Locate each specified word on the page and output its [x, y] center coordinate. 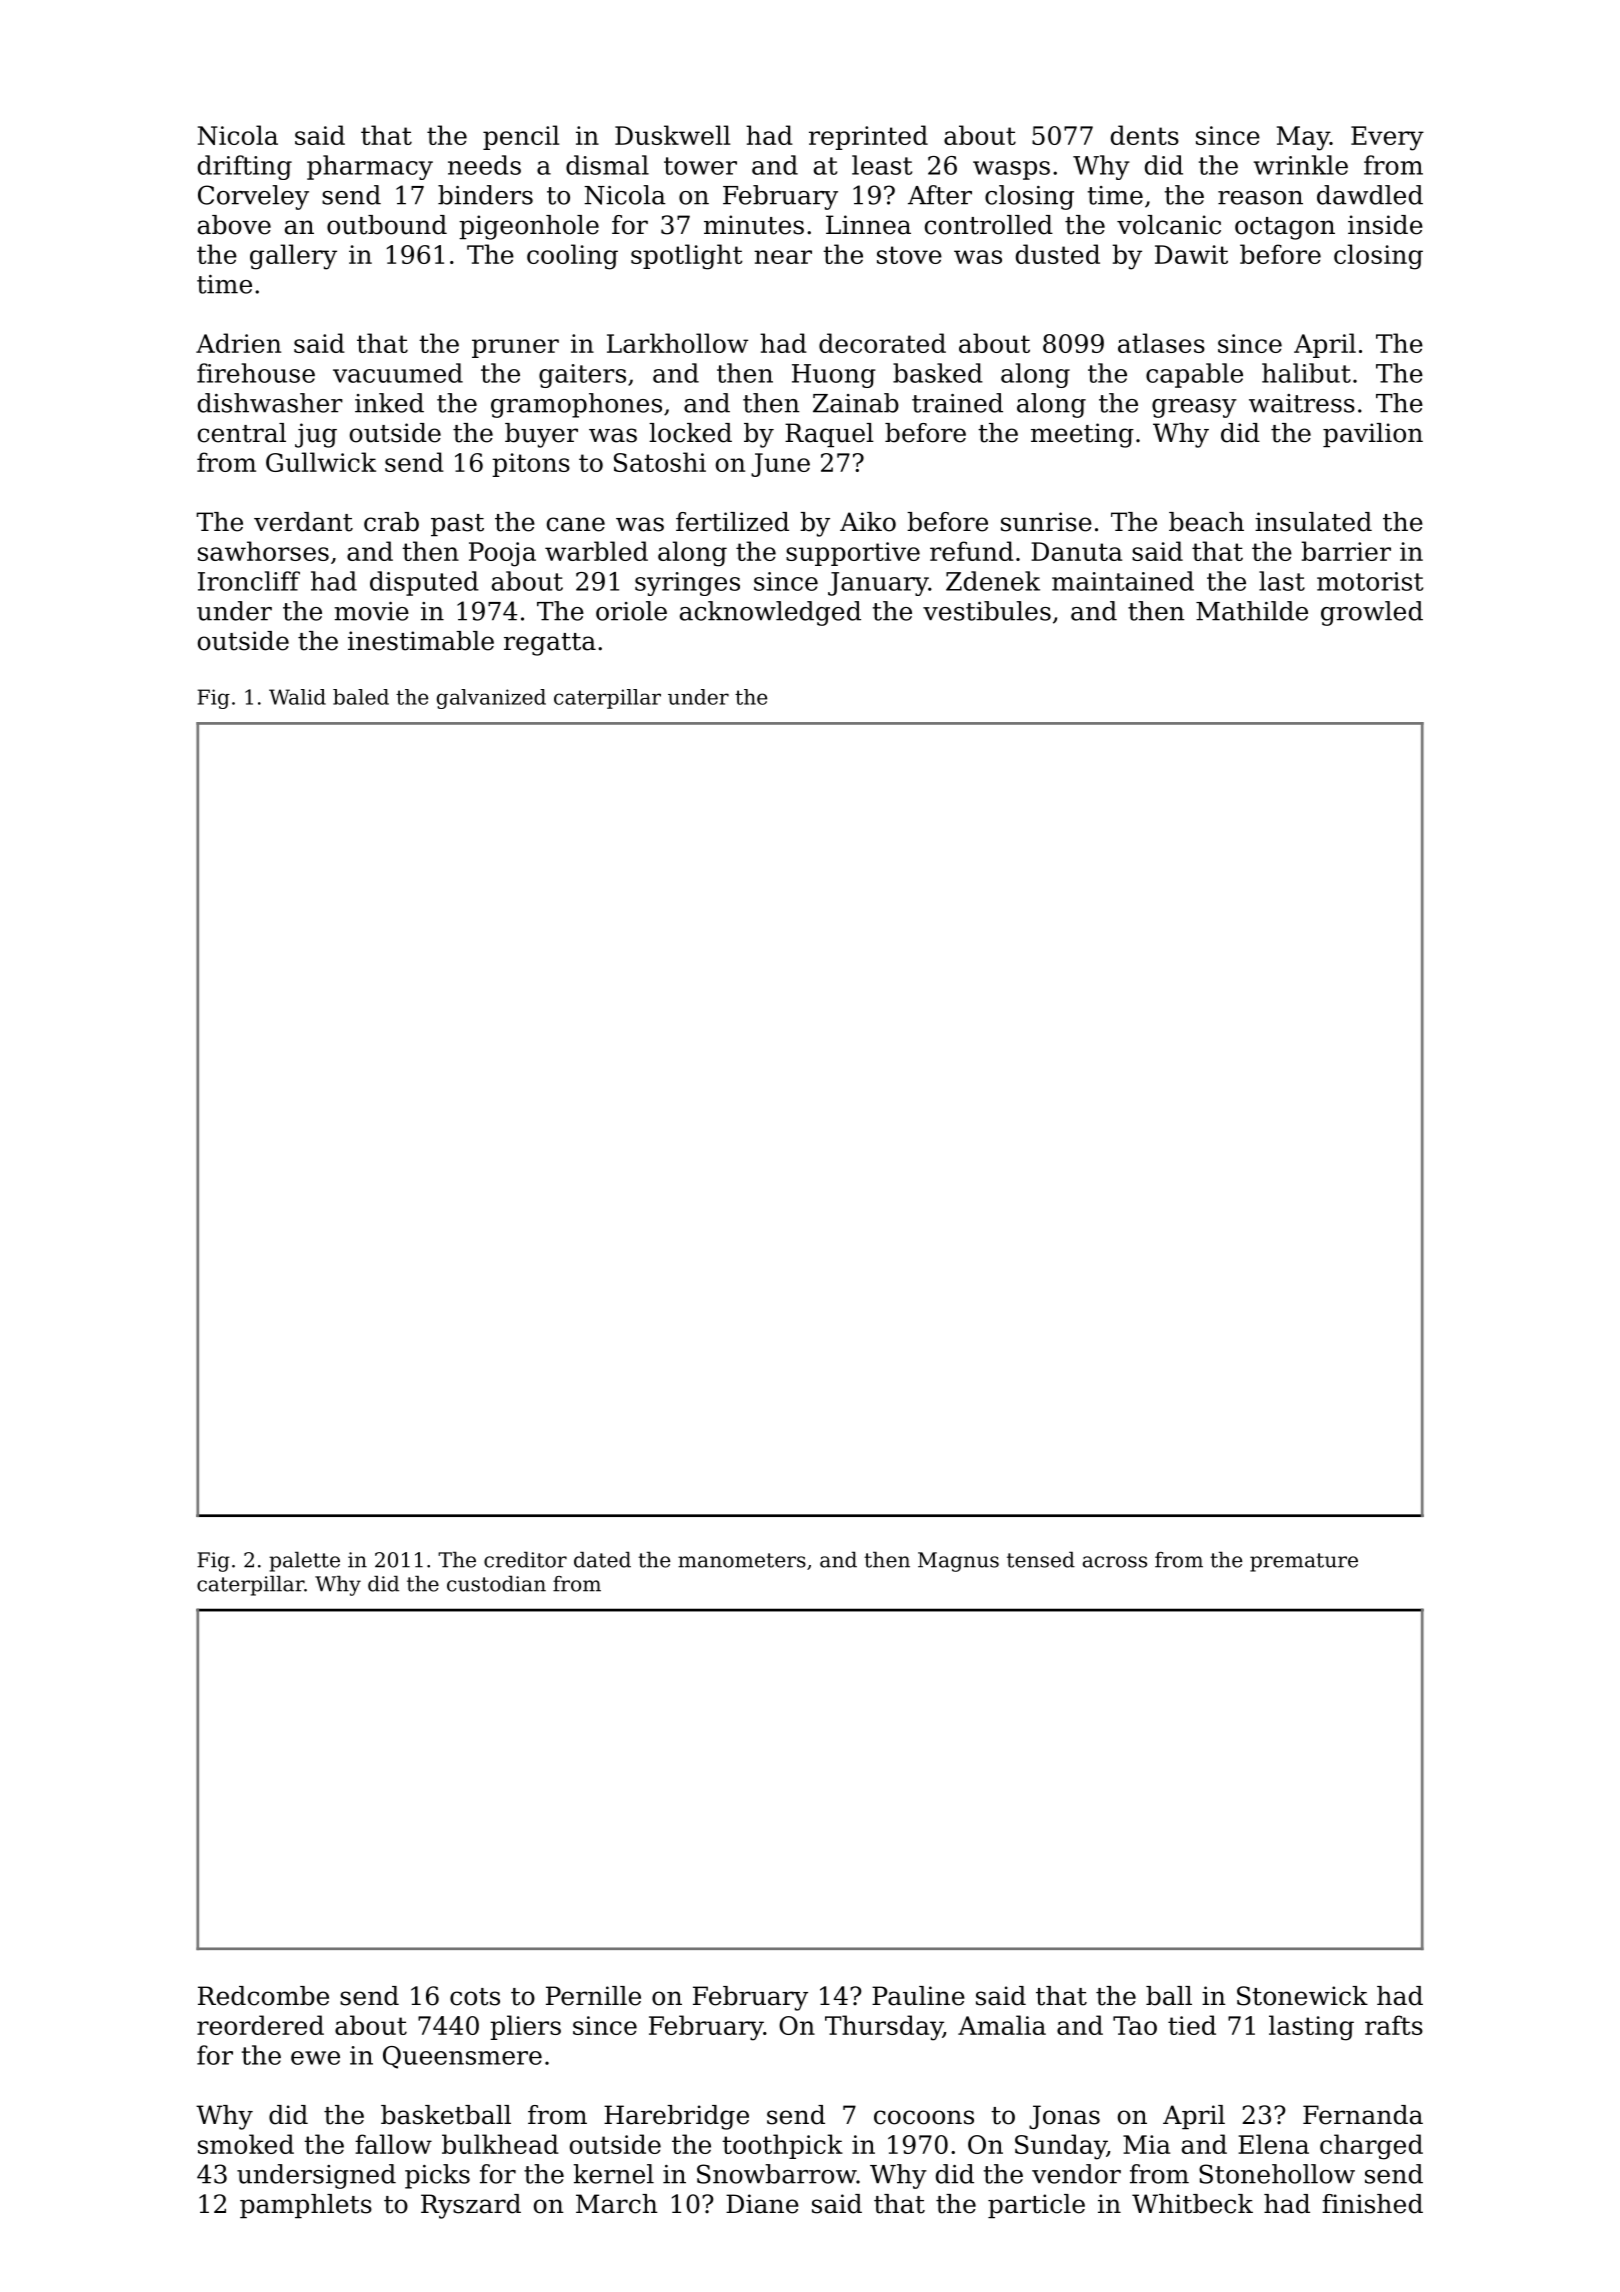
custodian [496, 1584]
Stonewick [1302, 1996]
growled [1372, 613]
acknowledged [770, 613]
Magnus [958, 1562]
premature [1304, 1562]
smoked [246, 2144]
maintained [1123, 581]
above [234, 225]
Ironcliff [249, 581]
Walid [297, 697]
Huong [834, 376]
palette [304, 1562]
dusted [1058, 254]
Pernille [593, 1996]
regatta [550, 644]
